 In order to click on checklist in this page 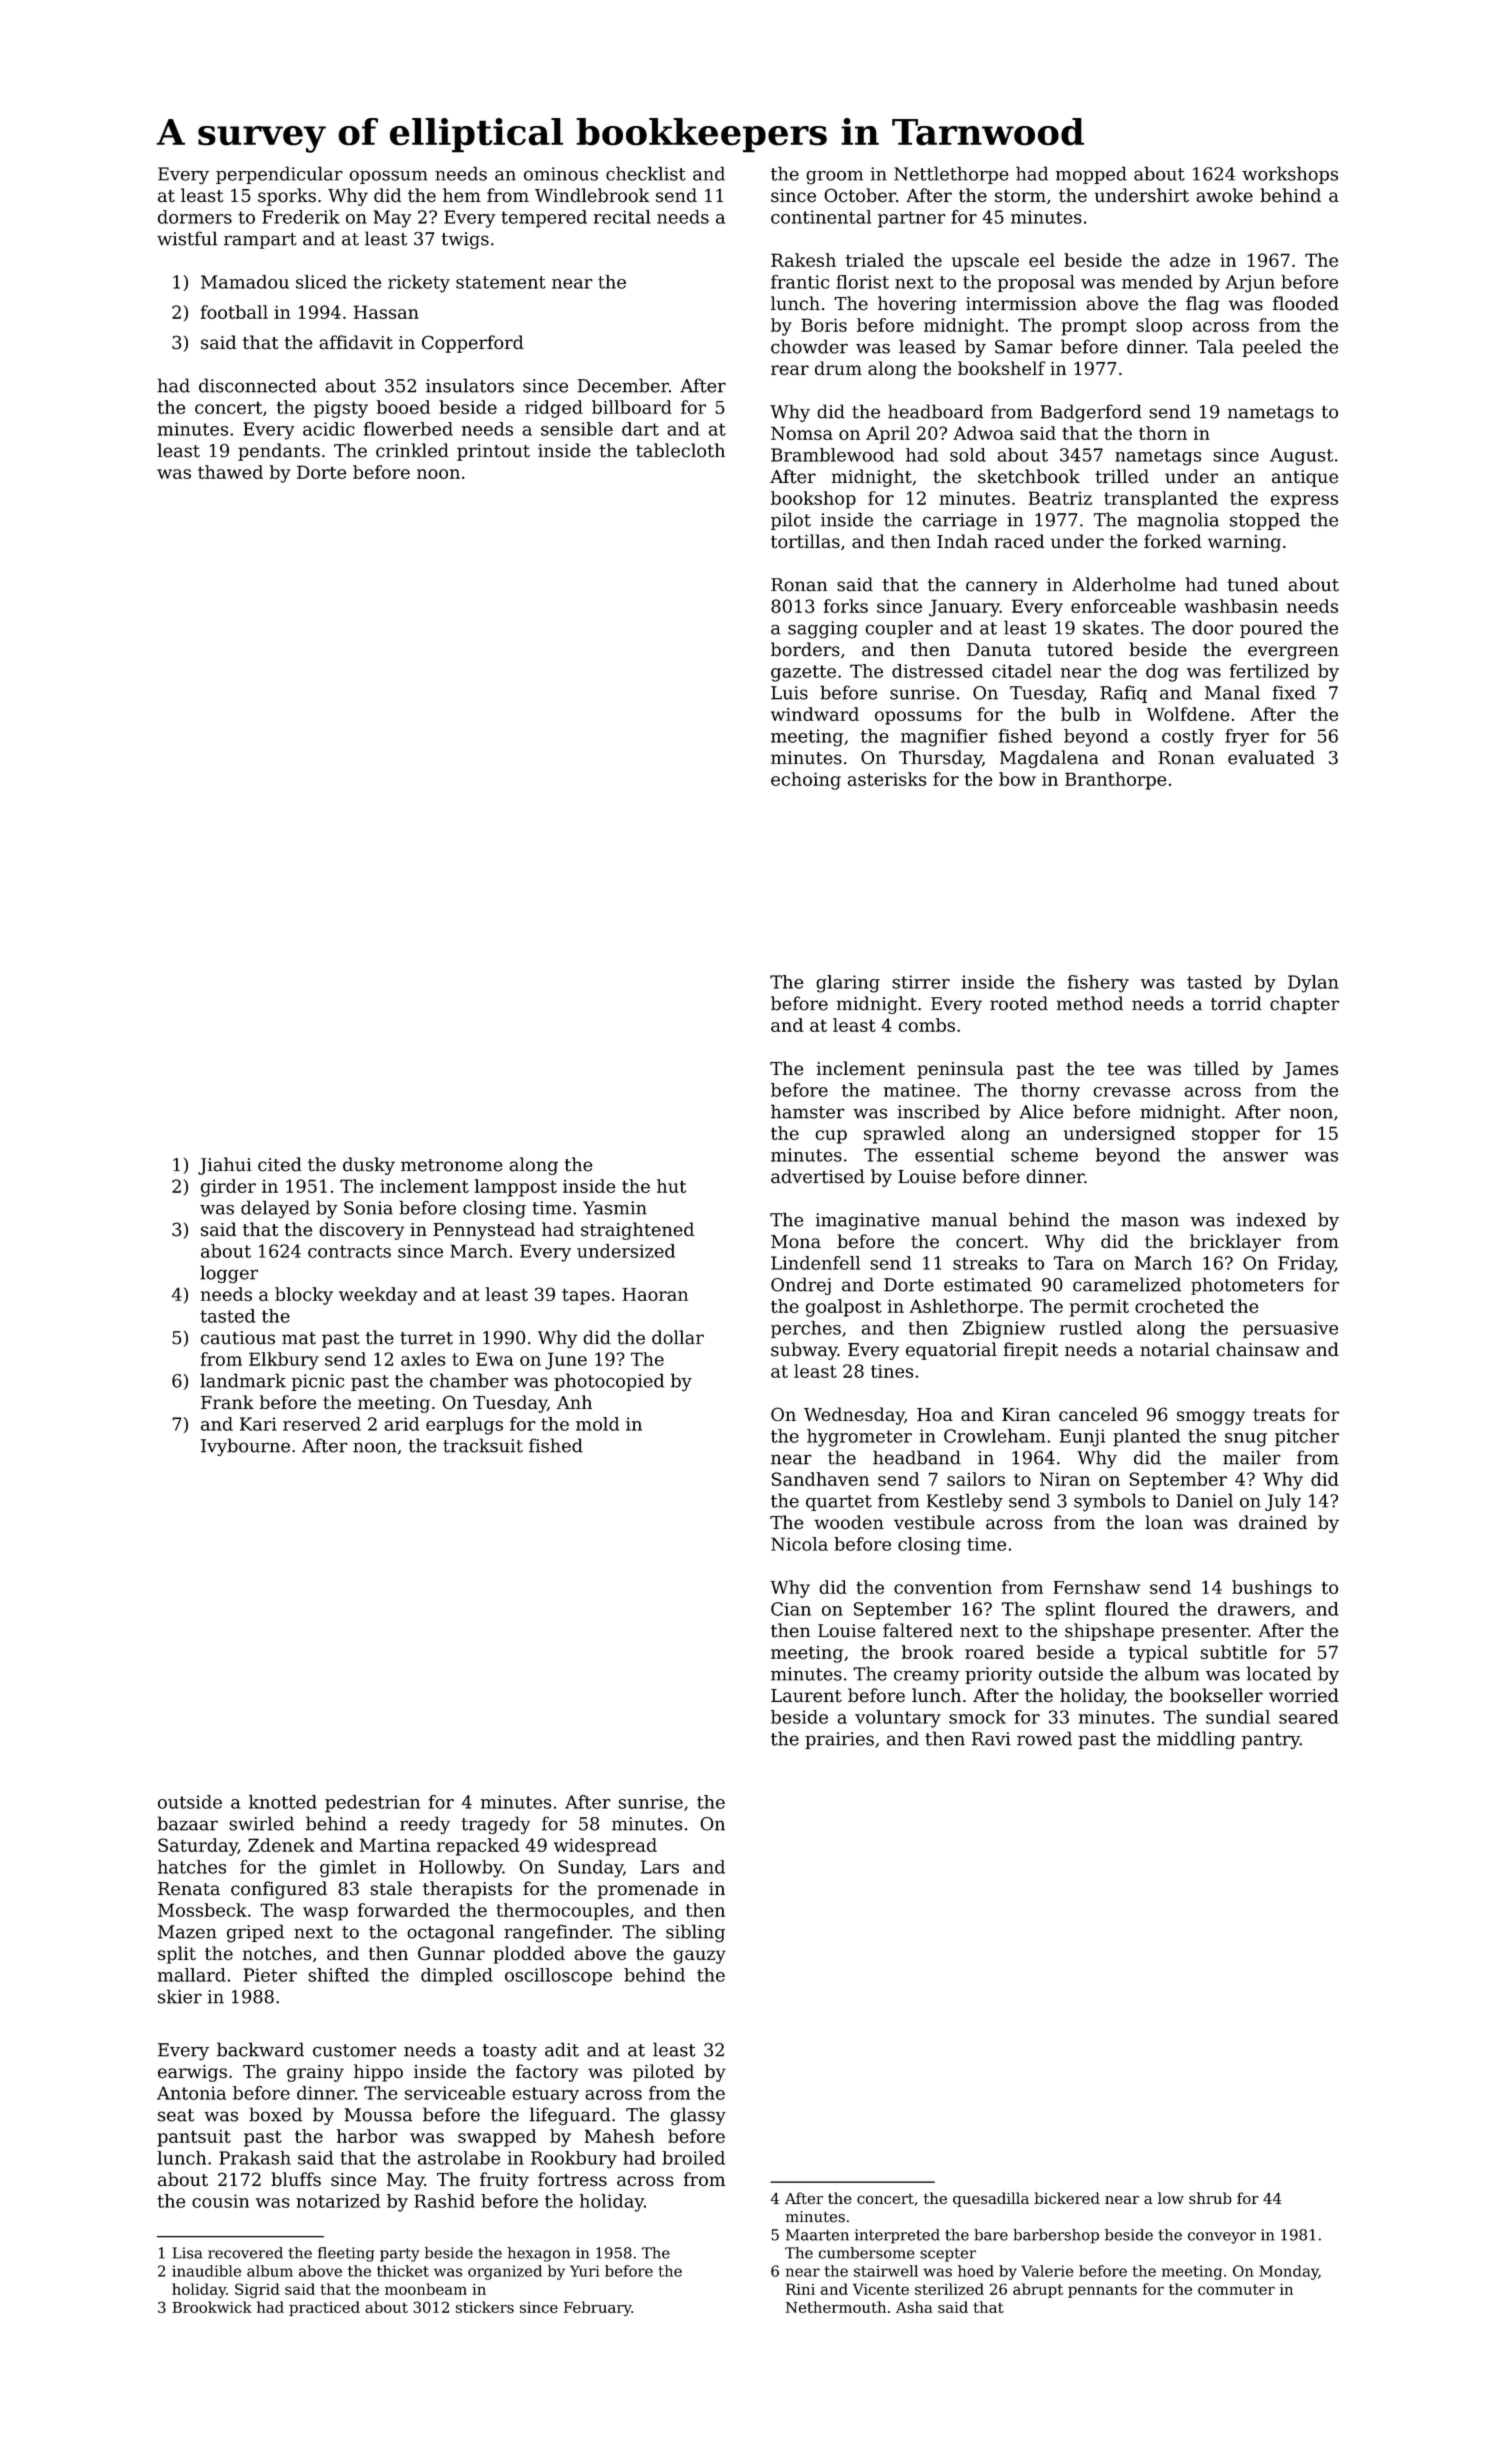, I will do `click(646, 173)`.
